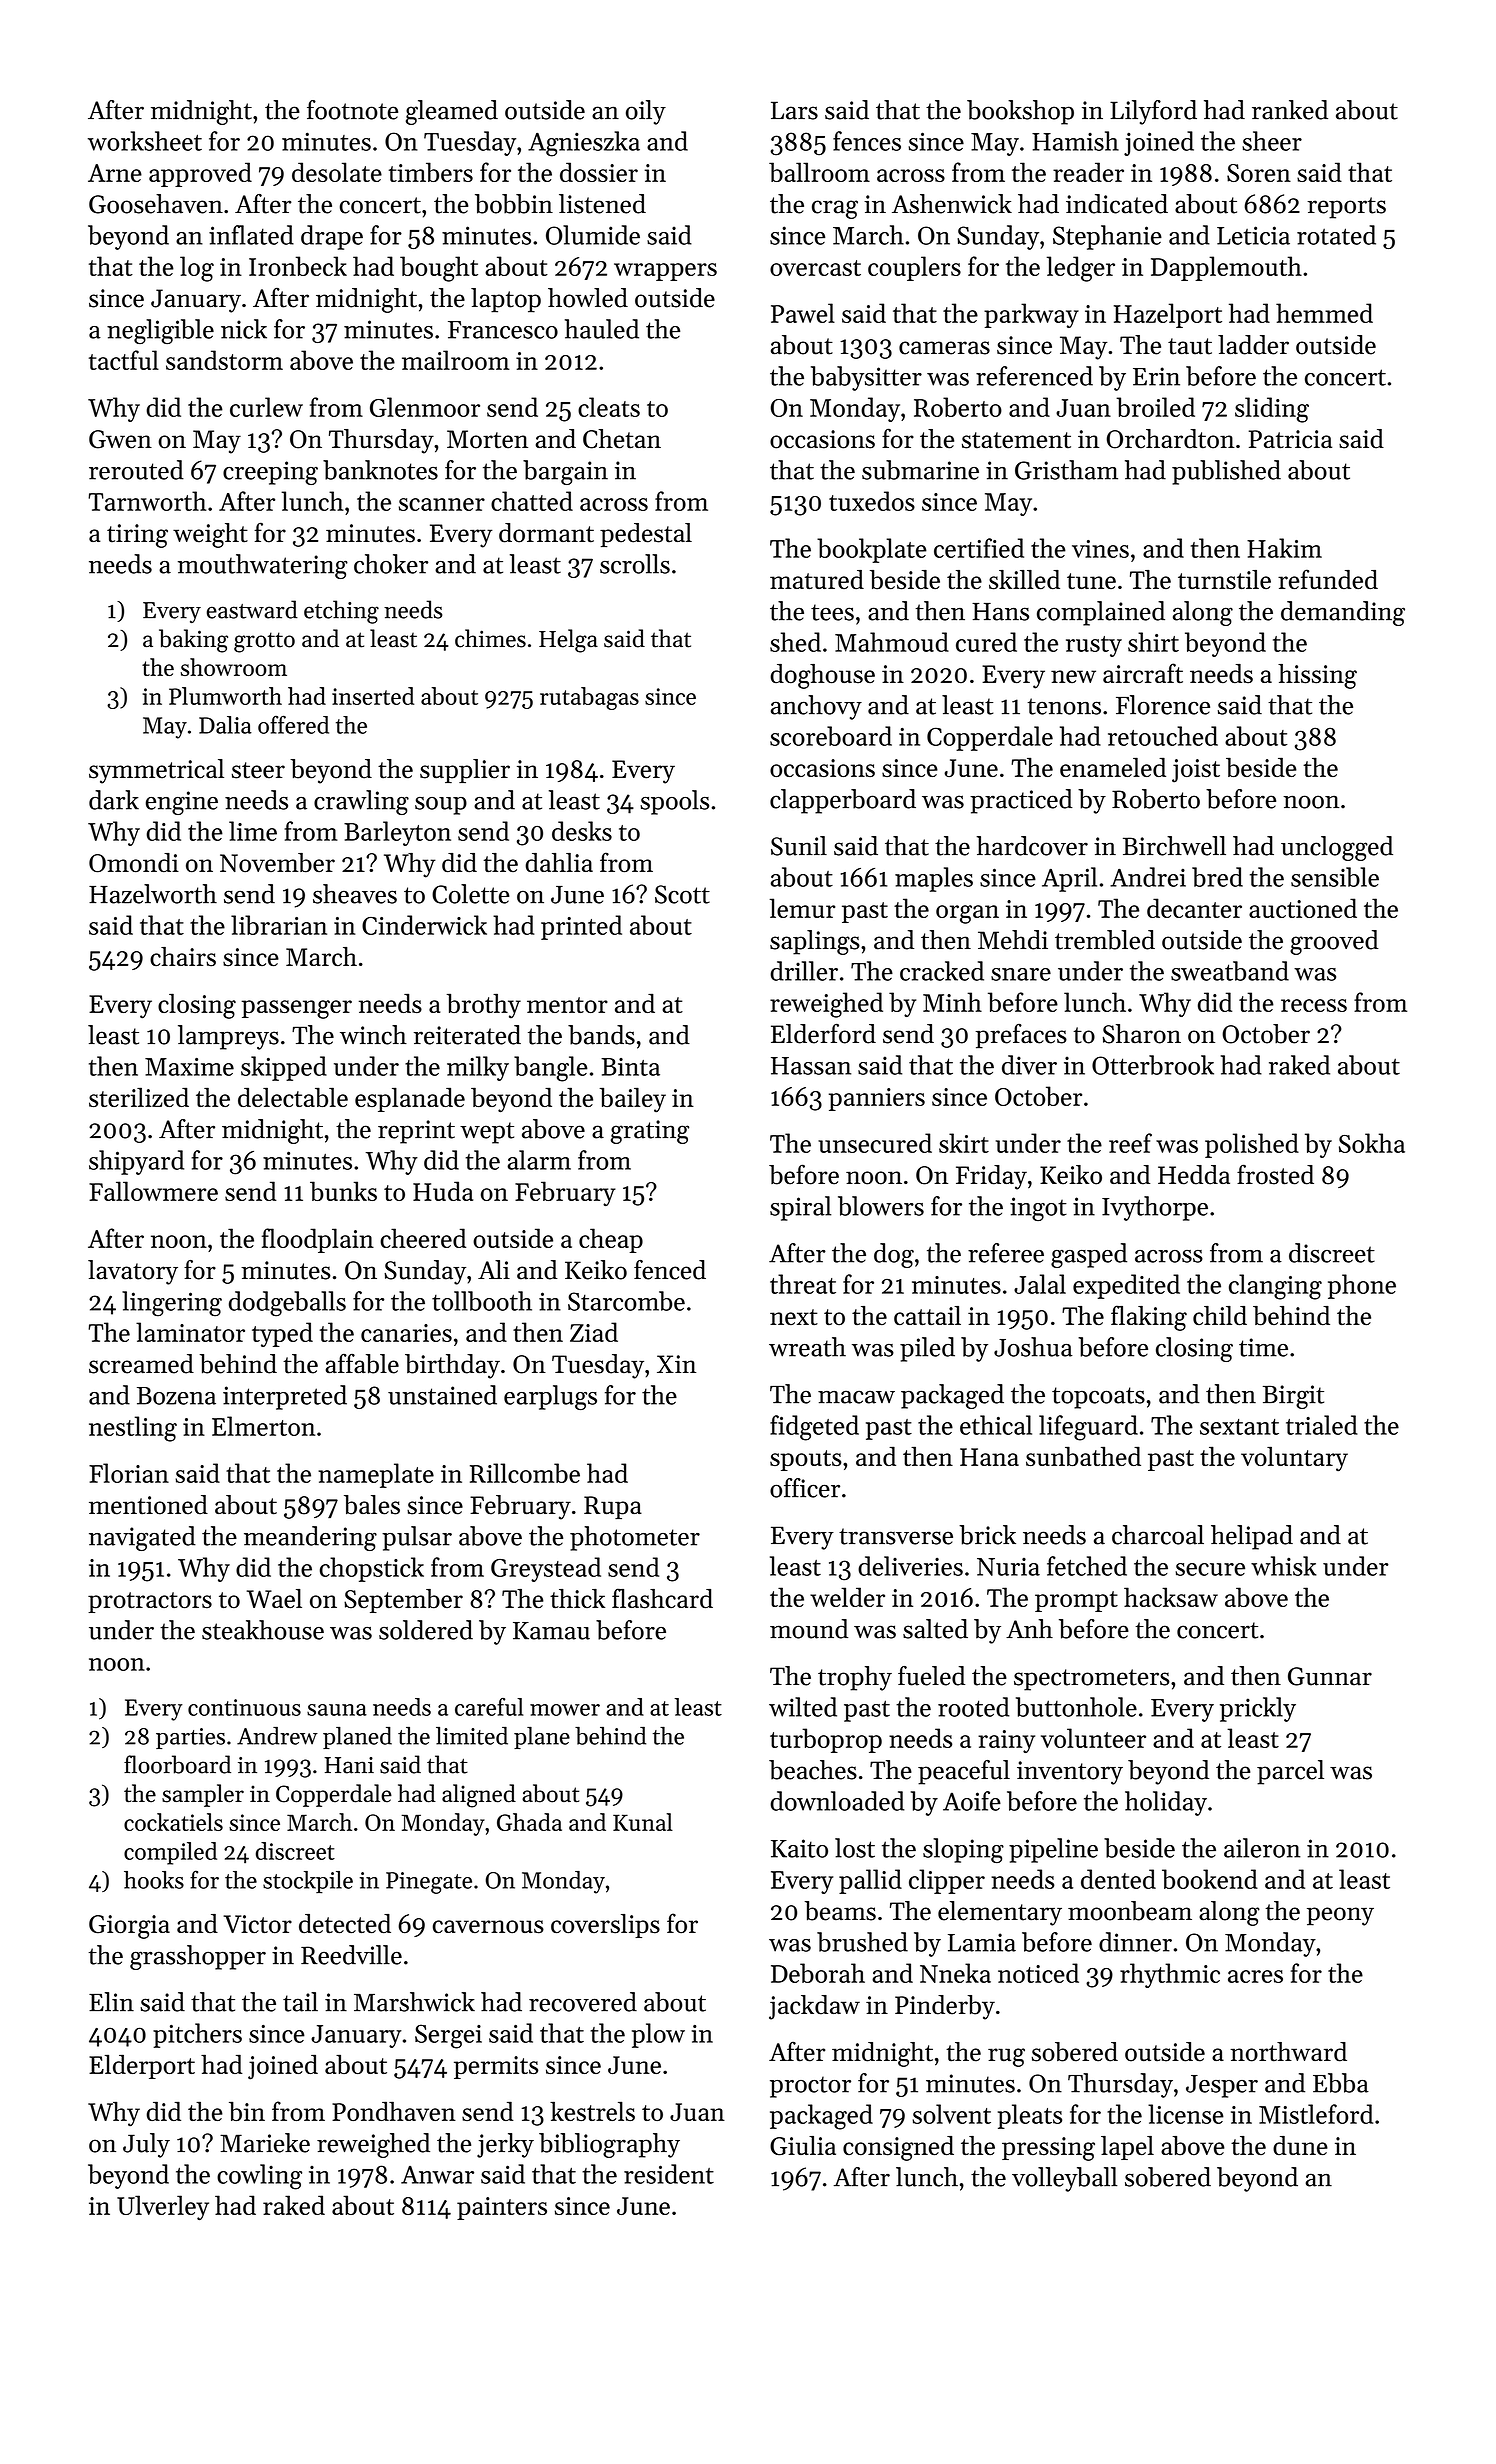  I want to click on mailroom, so click(456, 360).
